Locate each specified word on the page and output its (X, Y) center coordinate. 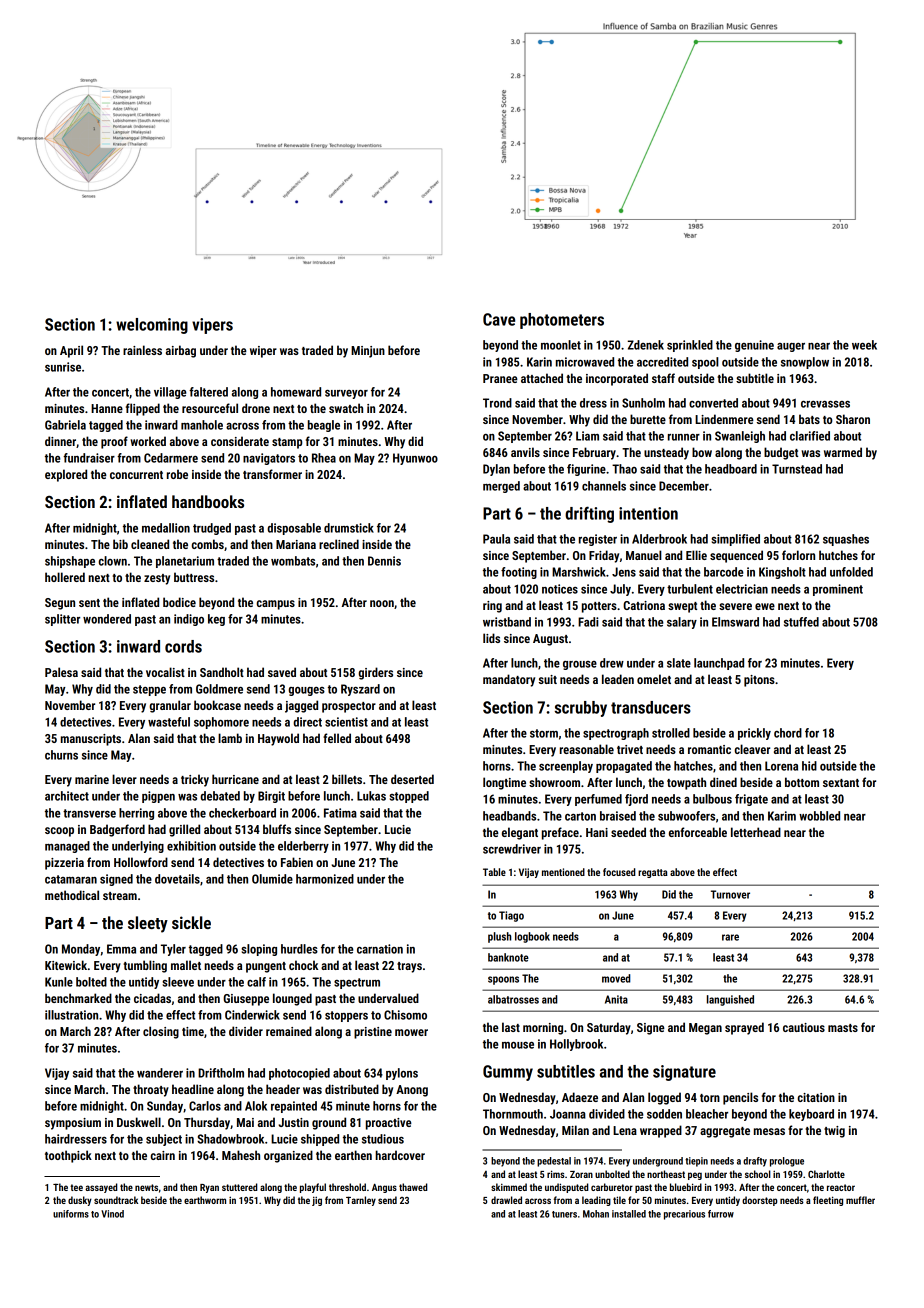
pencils (740, 1098)
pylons (402, 1074)
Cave (499, 319)
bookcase (217, 705)
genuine (754, 346)
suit (548, 679)
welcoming (152, 326)
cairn (163, 1155)
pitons (759, 681)
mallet (186, 965)
